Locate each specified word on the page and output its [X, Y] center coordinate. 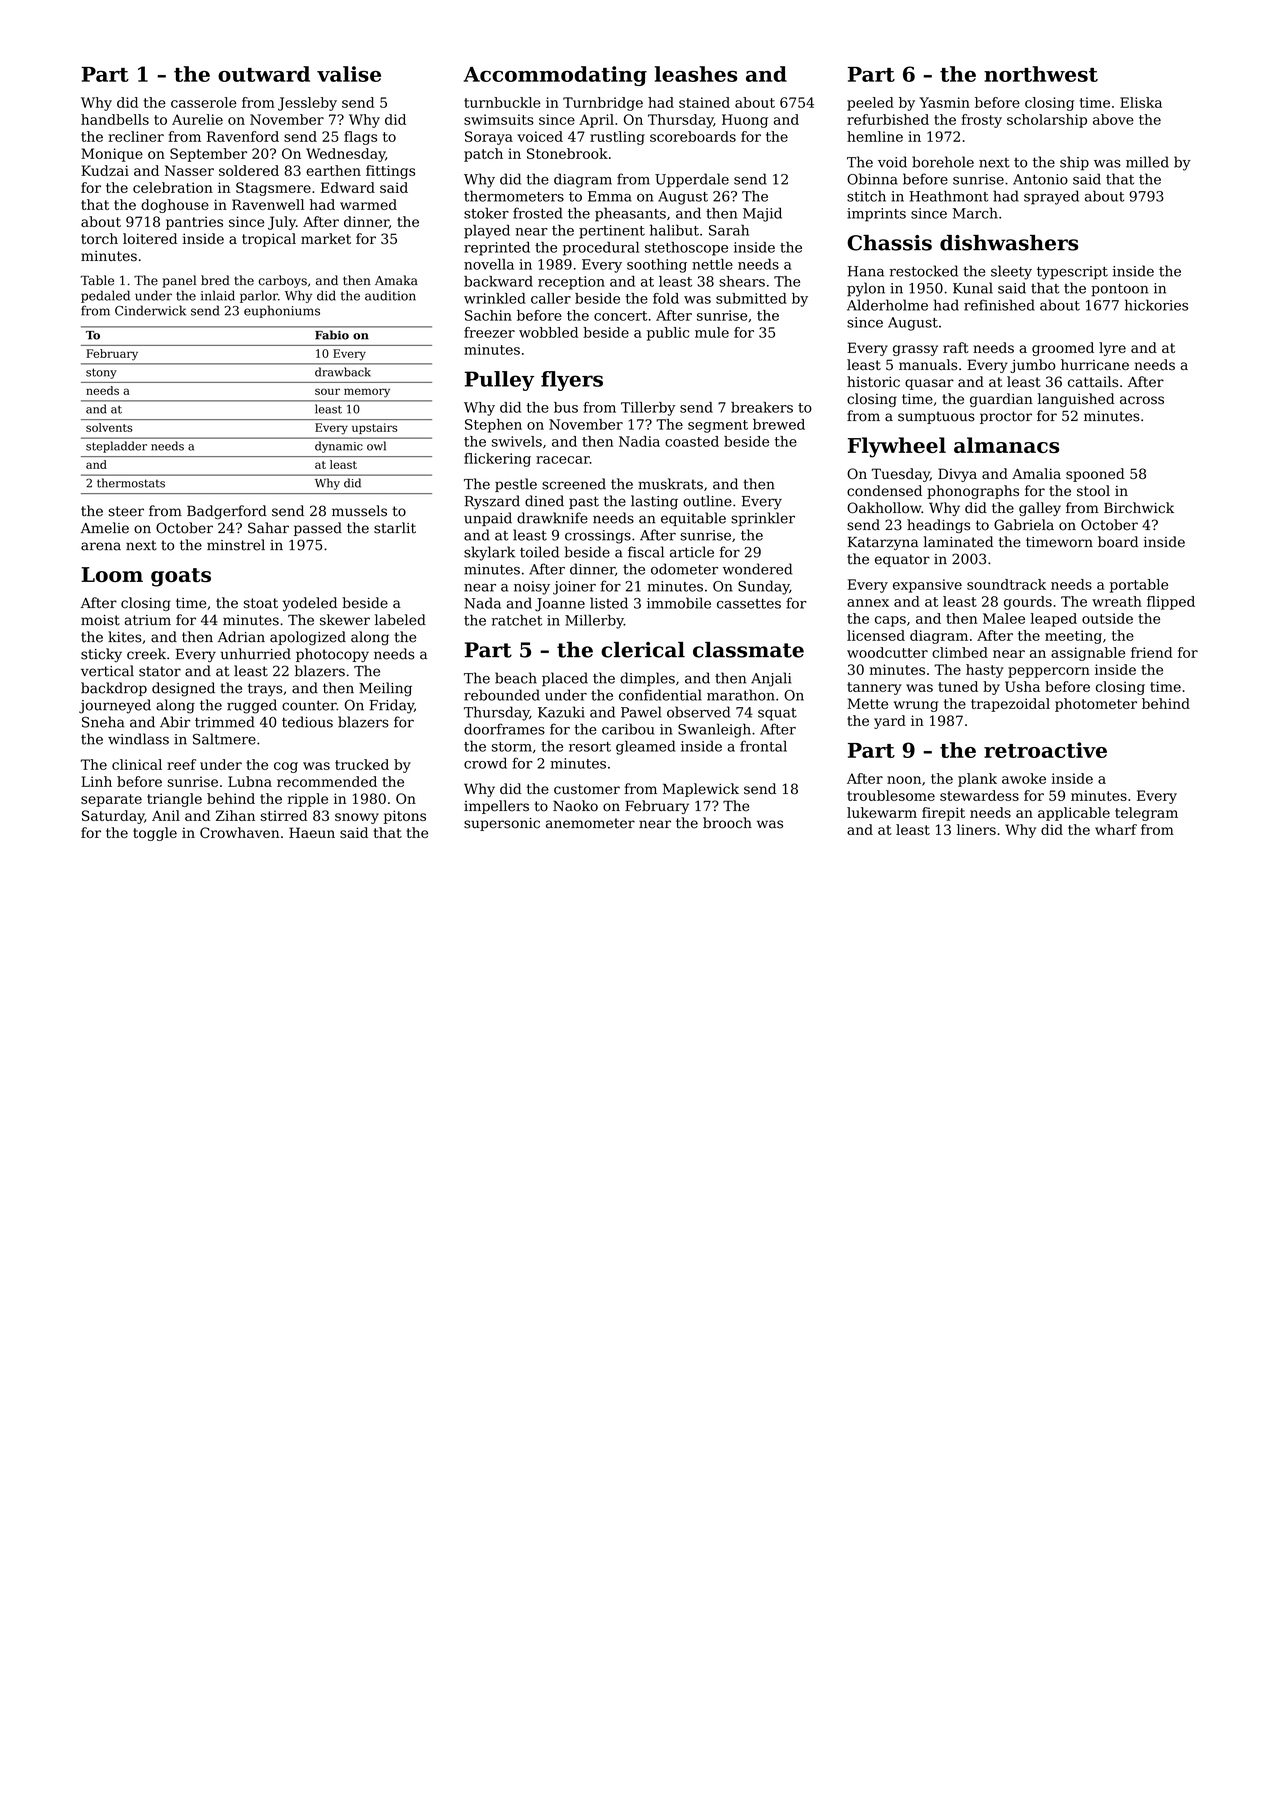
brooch [727, 823]
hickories [1156, 305]
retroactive [1045, 750]
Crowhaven [239, 832]
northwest [1041, 74]
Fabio [332, 335]
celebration [173, 187]
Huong [745, 121]
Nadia [639, 441]
